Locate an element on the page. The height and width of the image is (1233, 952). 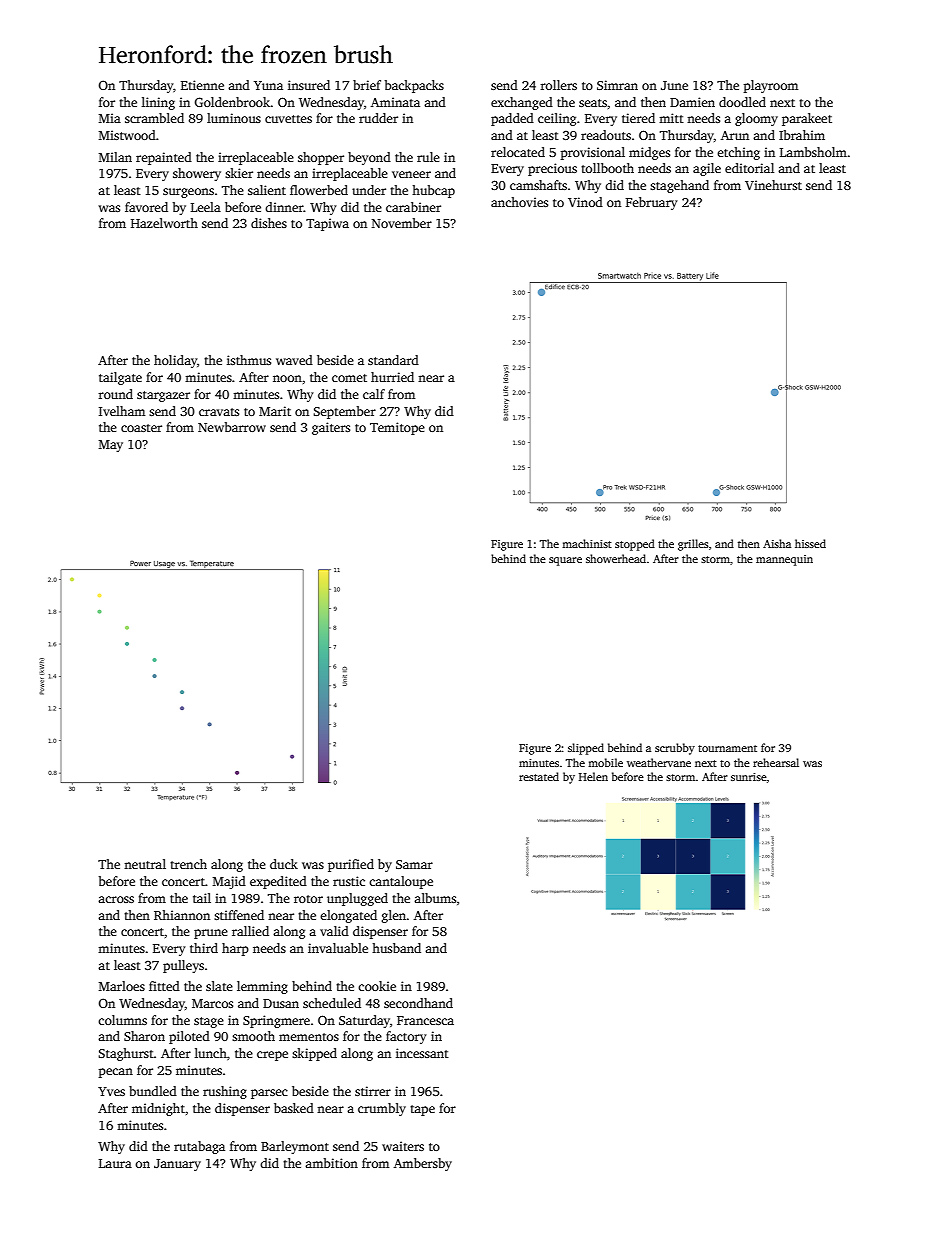
stopped is located at coordinates (635, 545).
